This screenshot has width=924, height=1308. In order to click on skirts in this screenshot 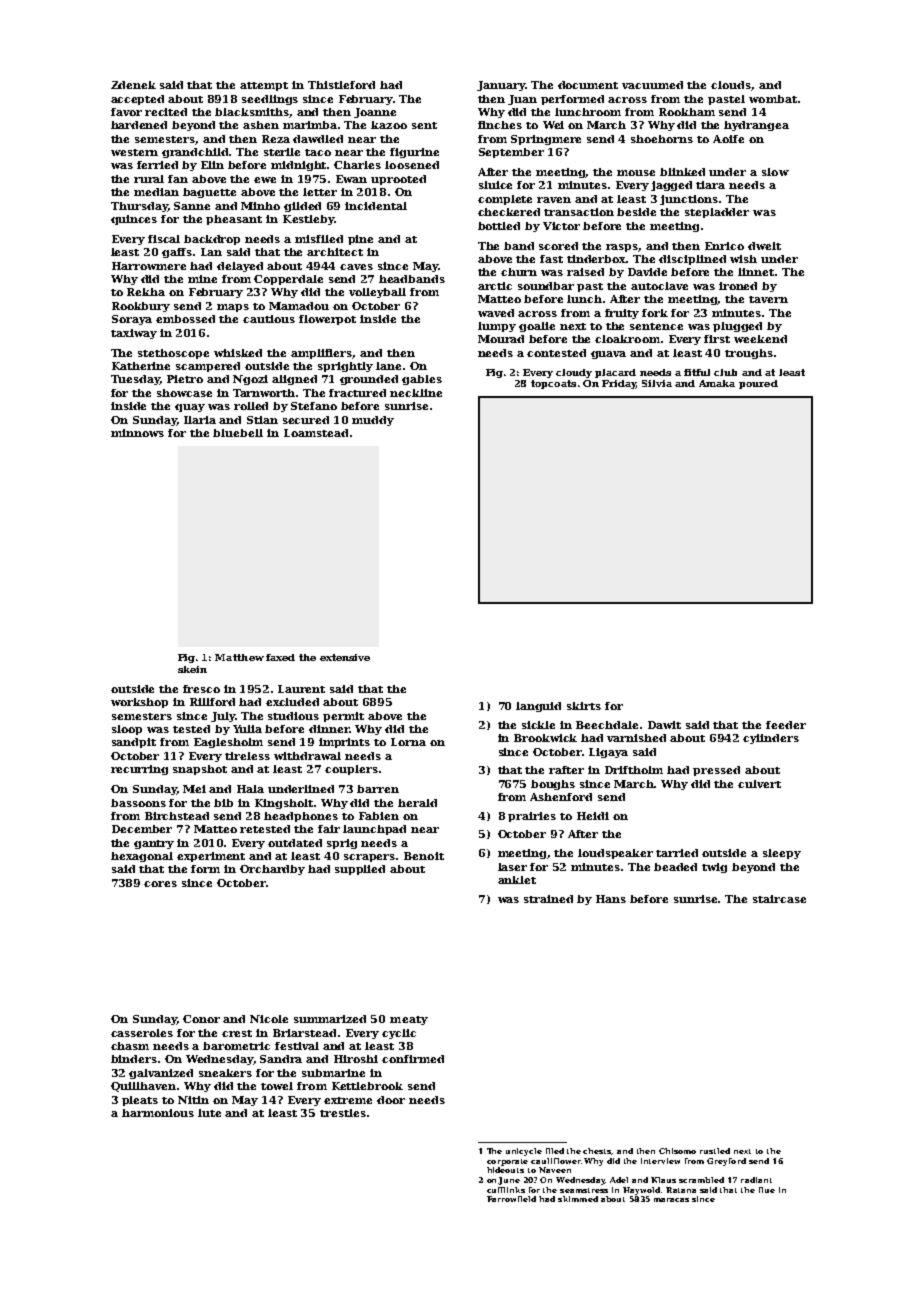, I will do `click(584, 706)`.
